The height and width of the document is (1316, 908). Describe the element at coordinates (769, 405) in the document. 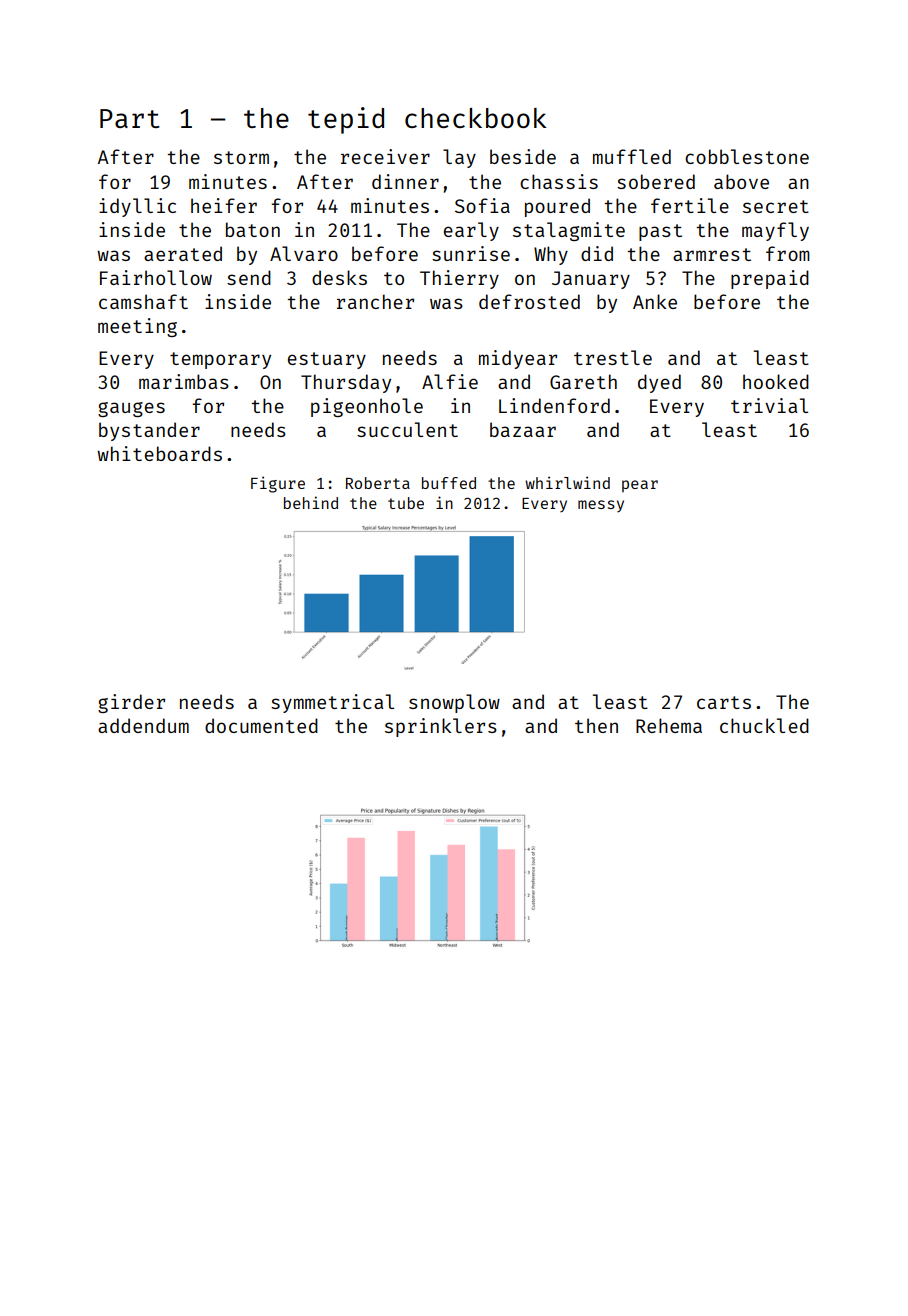

I see `trivial` at that location.
